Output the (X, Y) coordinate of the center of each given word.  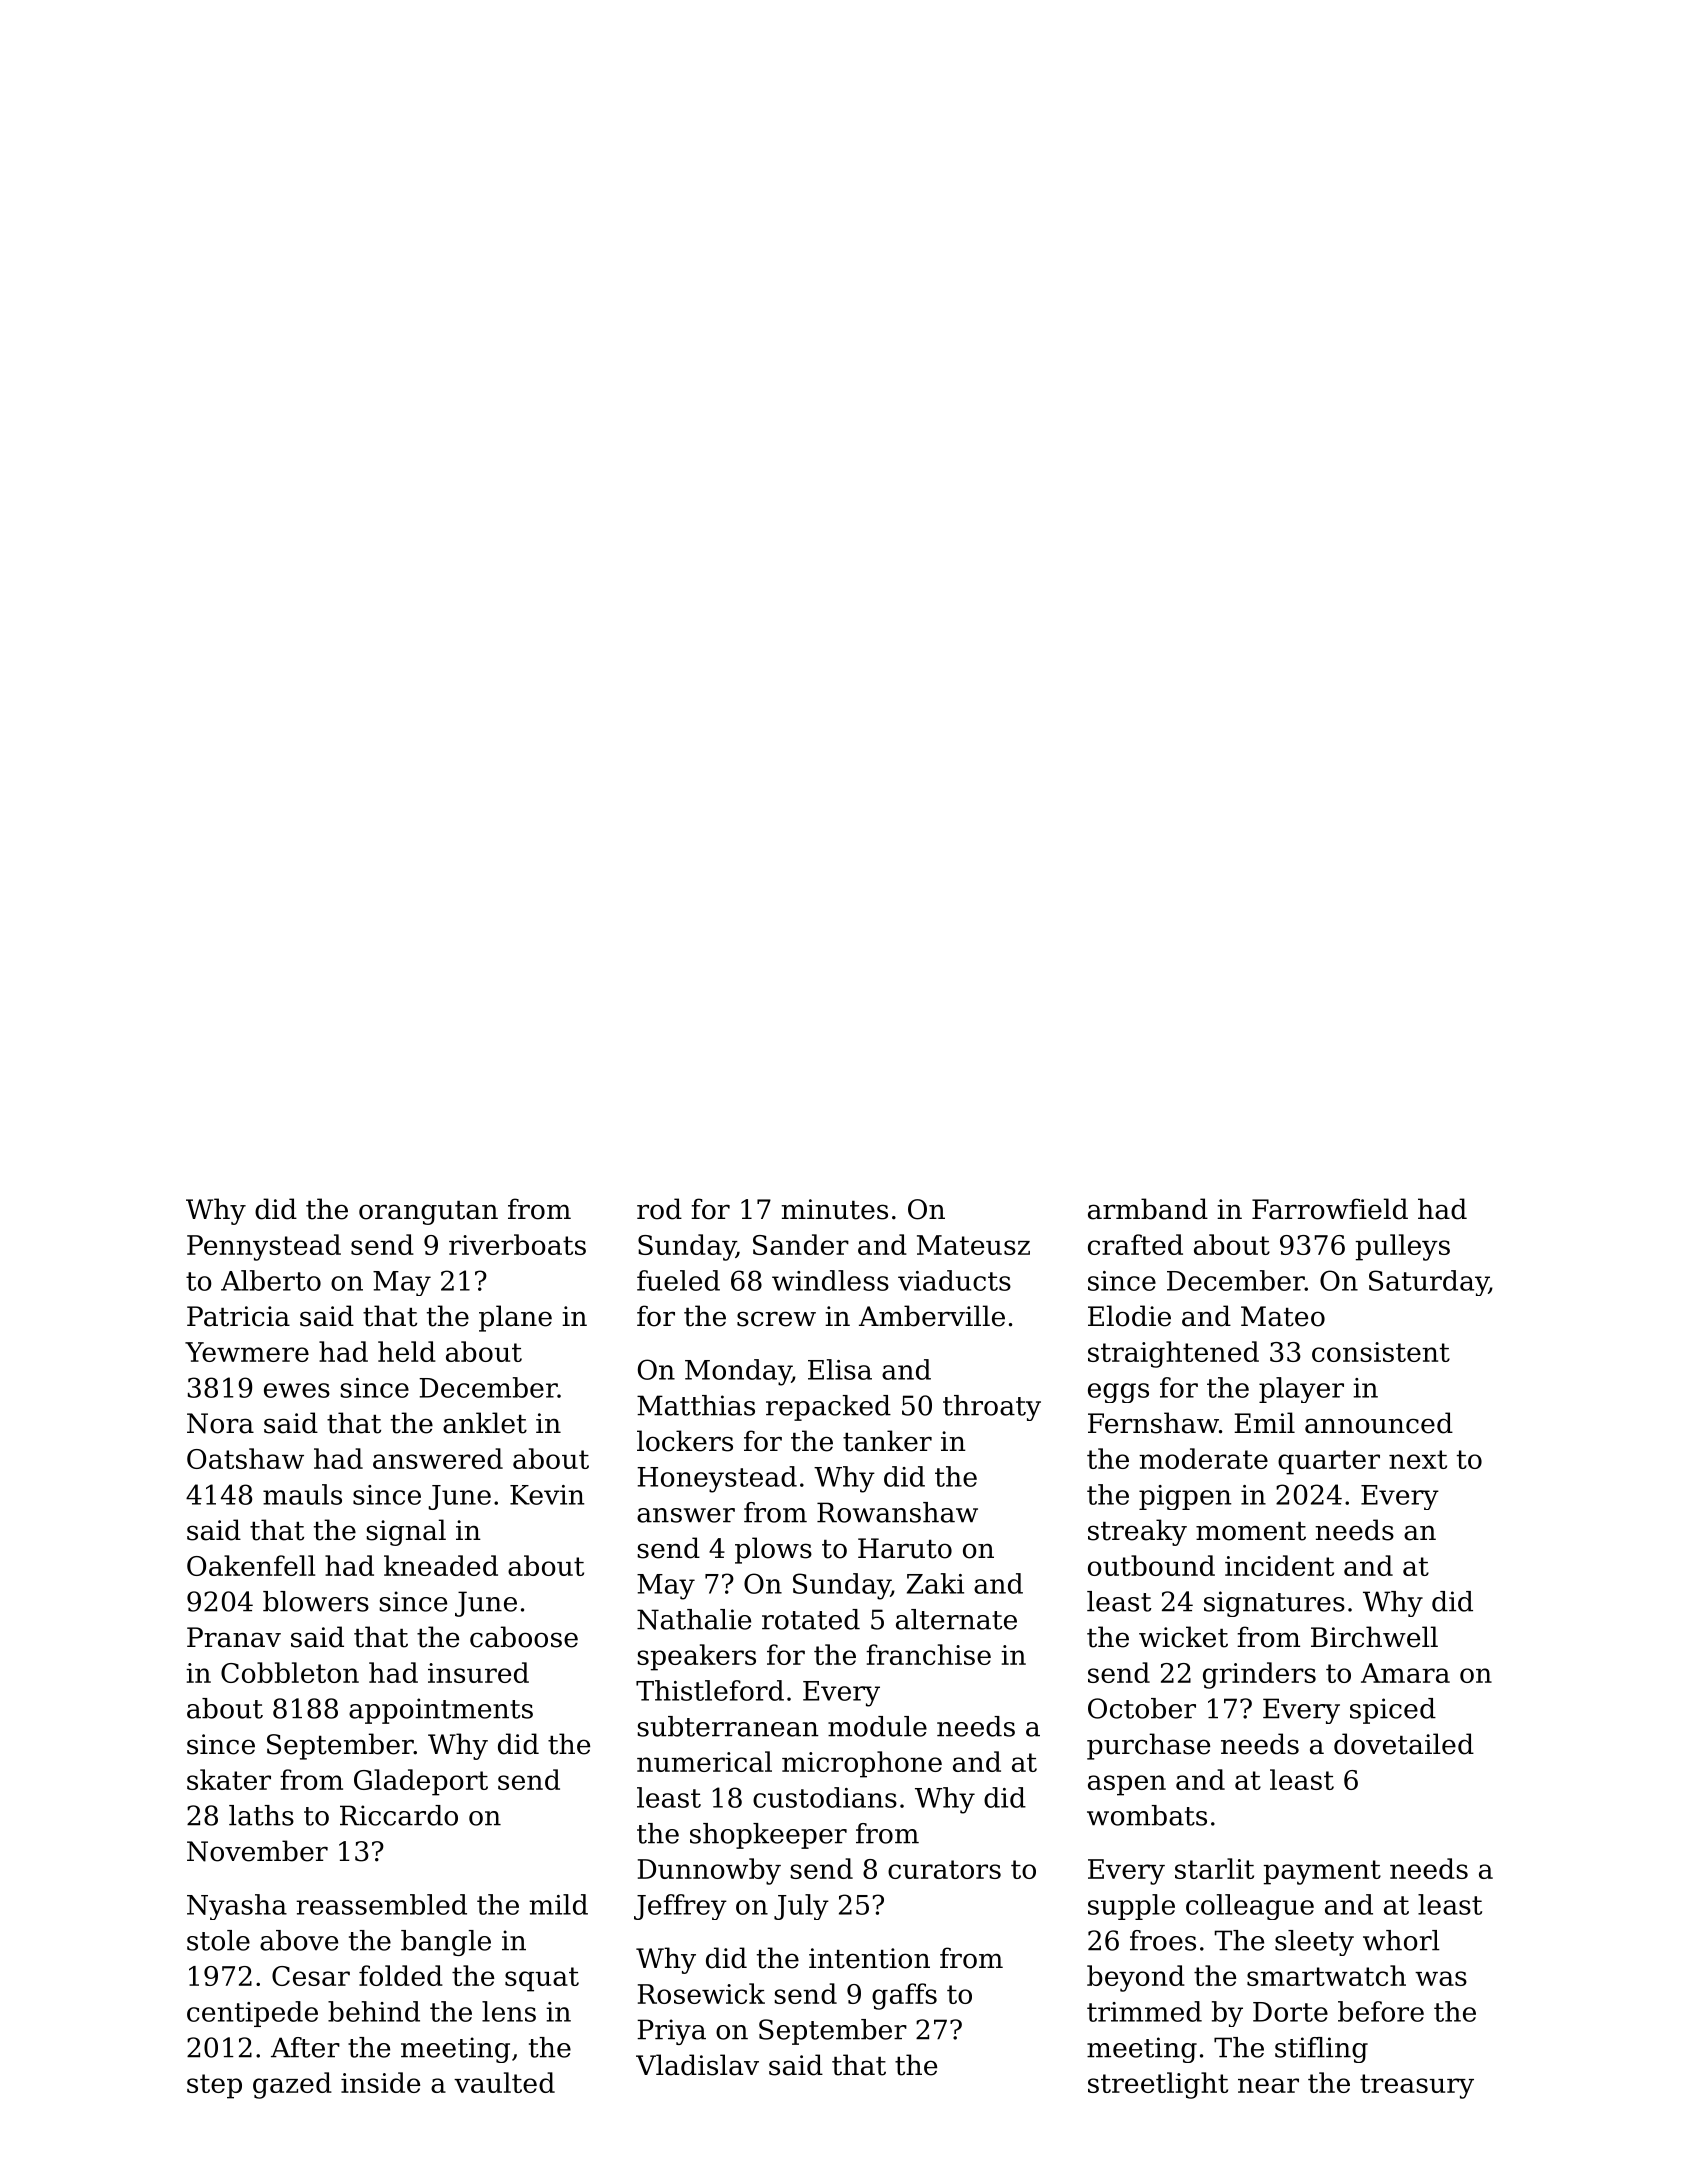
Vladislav (697, 2065)
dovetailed (1404, 1744)
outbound (1151, 1565)
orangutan (428, 1213)
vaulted (504, 2082)
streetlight (1158, 2085)
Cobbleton (290, 1672)
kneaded (441, 1565)
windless (830, 1280)
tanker (887, 1441)
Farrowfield (1330, 1209)
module (877, 1726)
